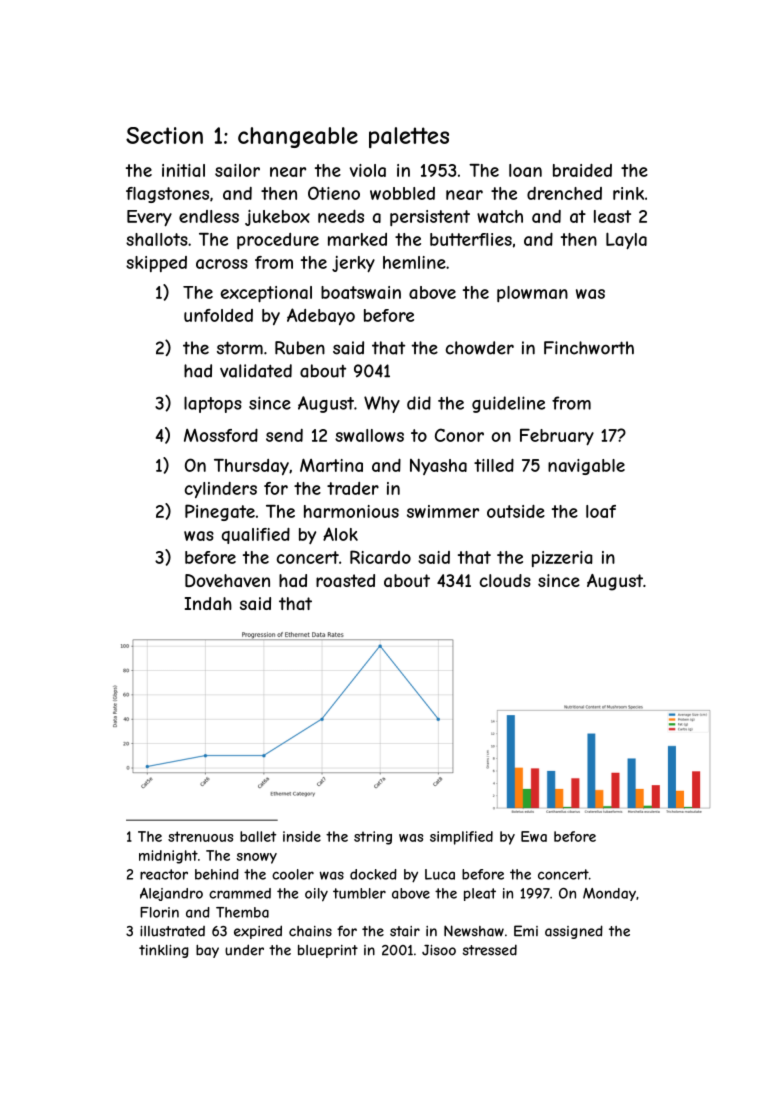 Image resolution: width=774 pixels, height=1098 pixels. I want to click on pizzeria, so click(562, 559).
